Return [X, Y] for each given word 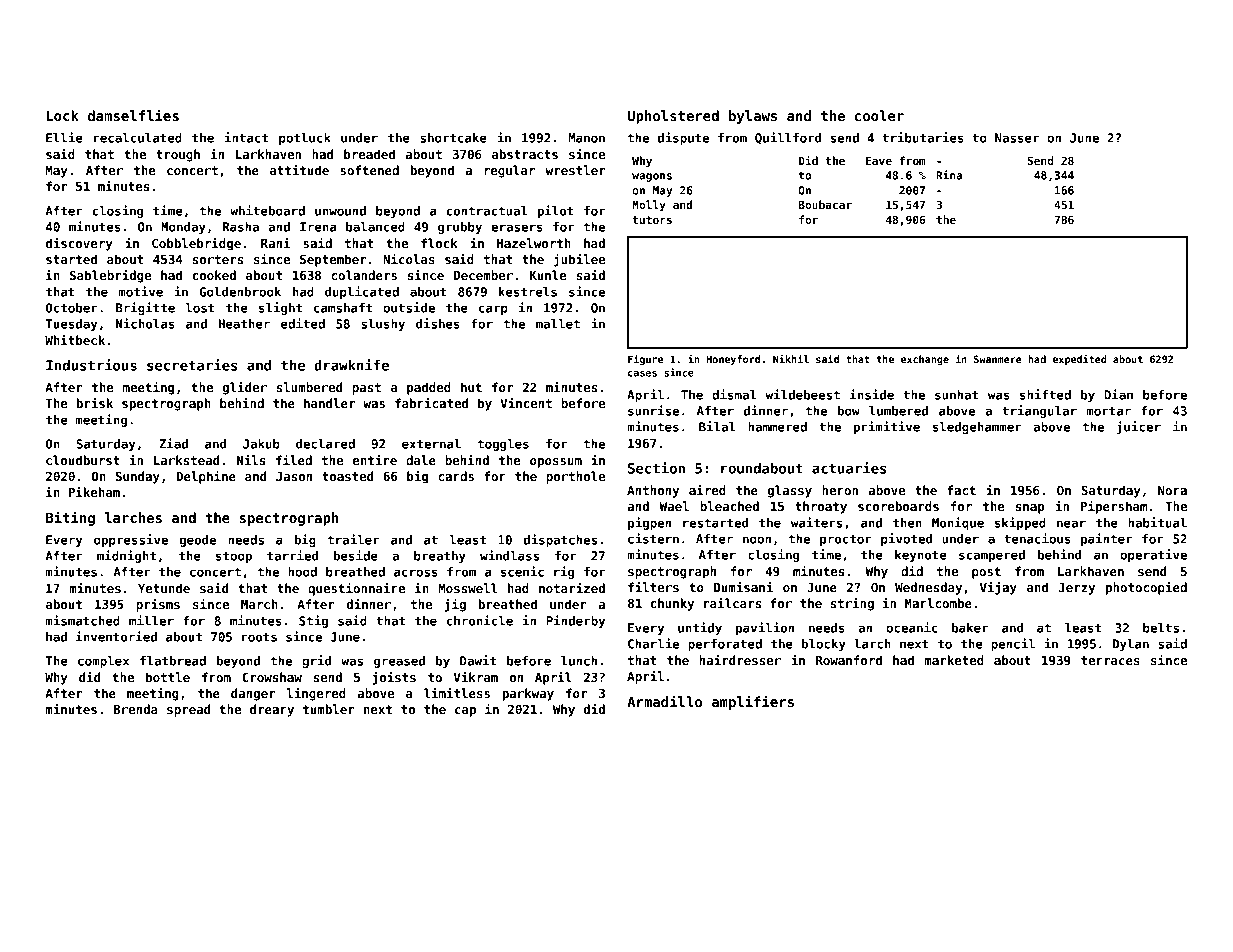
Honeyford [733, 360]
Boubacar [825, 204]
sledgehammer [977, 428]
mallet [558, 324]
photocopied [1146, 588]
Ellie [64, 137]
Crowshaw [272, 677]
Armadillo [664, 701]
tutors [652, 220]
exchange [925, 360]
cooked [214, 275]
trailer [353, 539]
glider [244, 388]
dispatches [560, 540]
